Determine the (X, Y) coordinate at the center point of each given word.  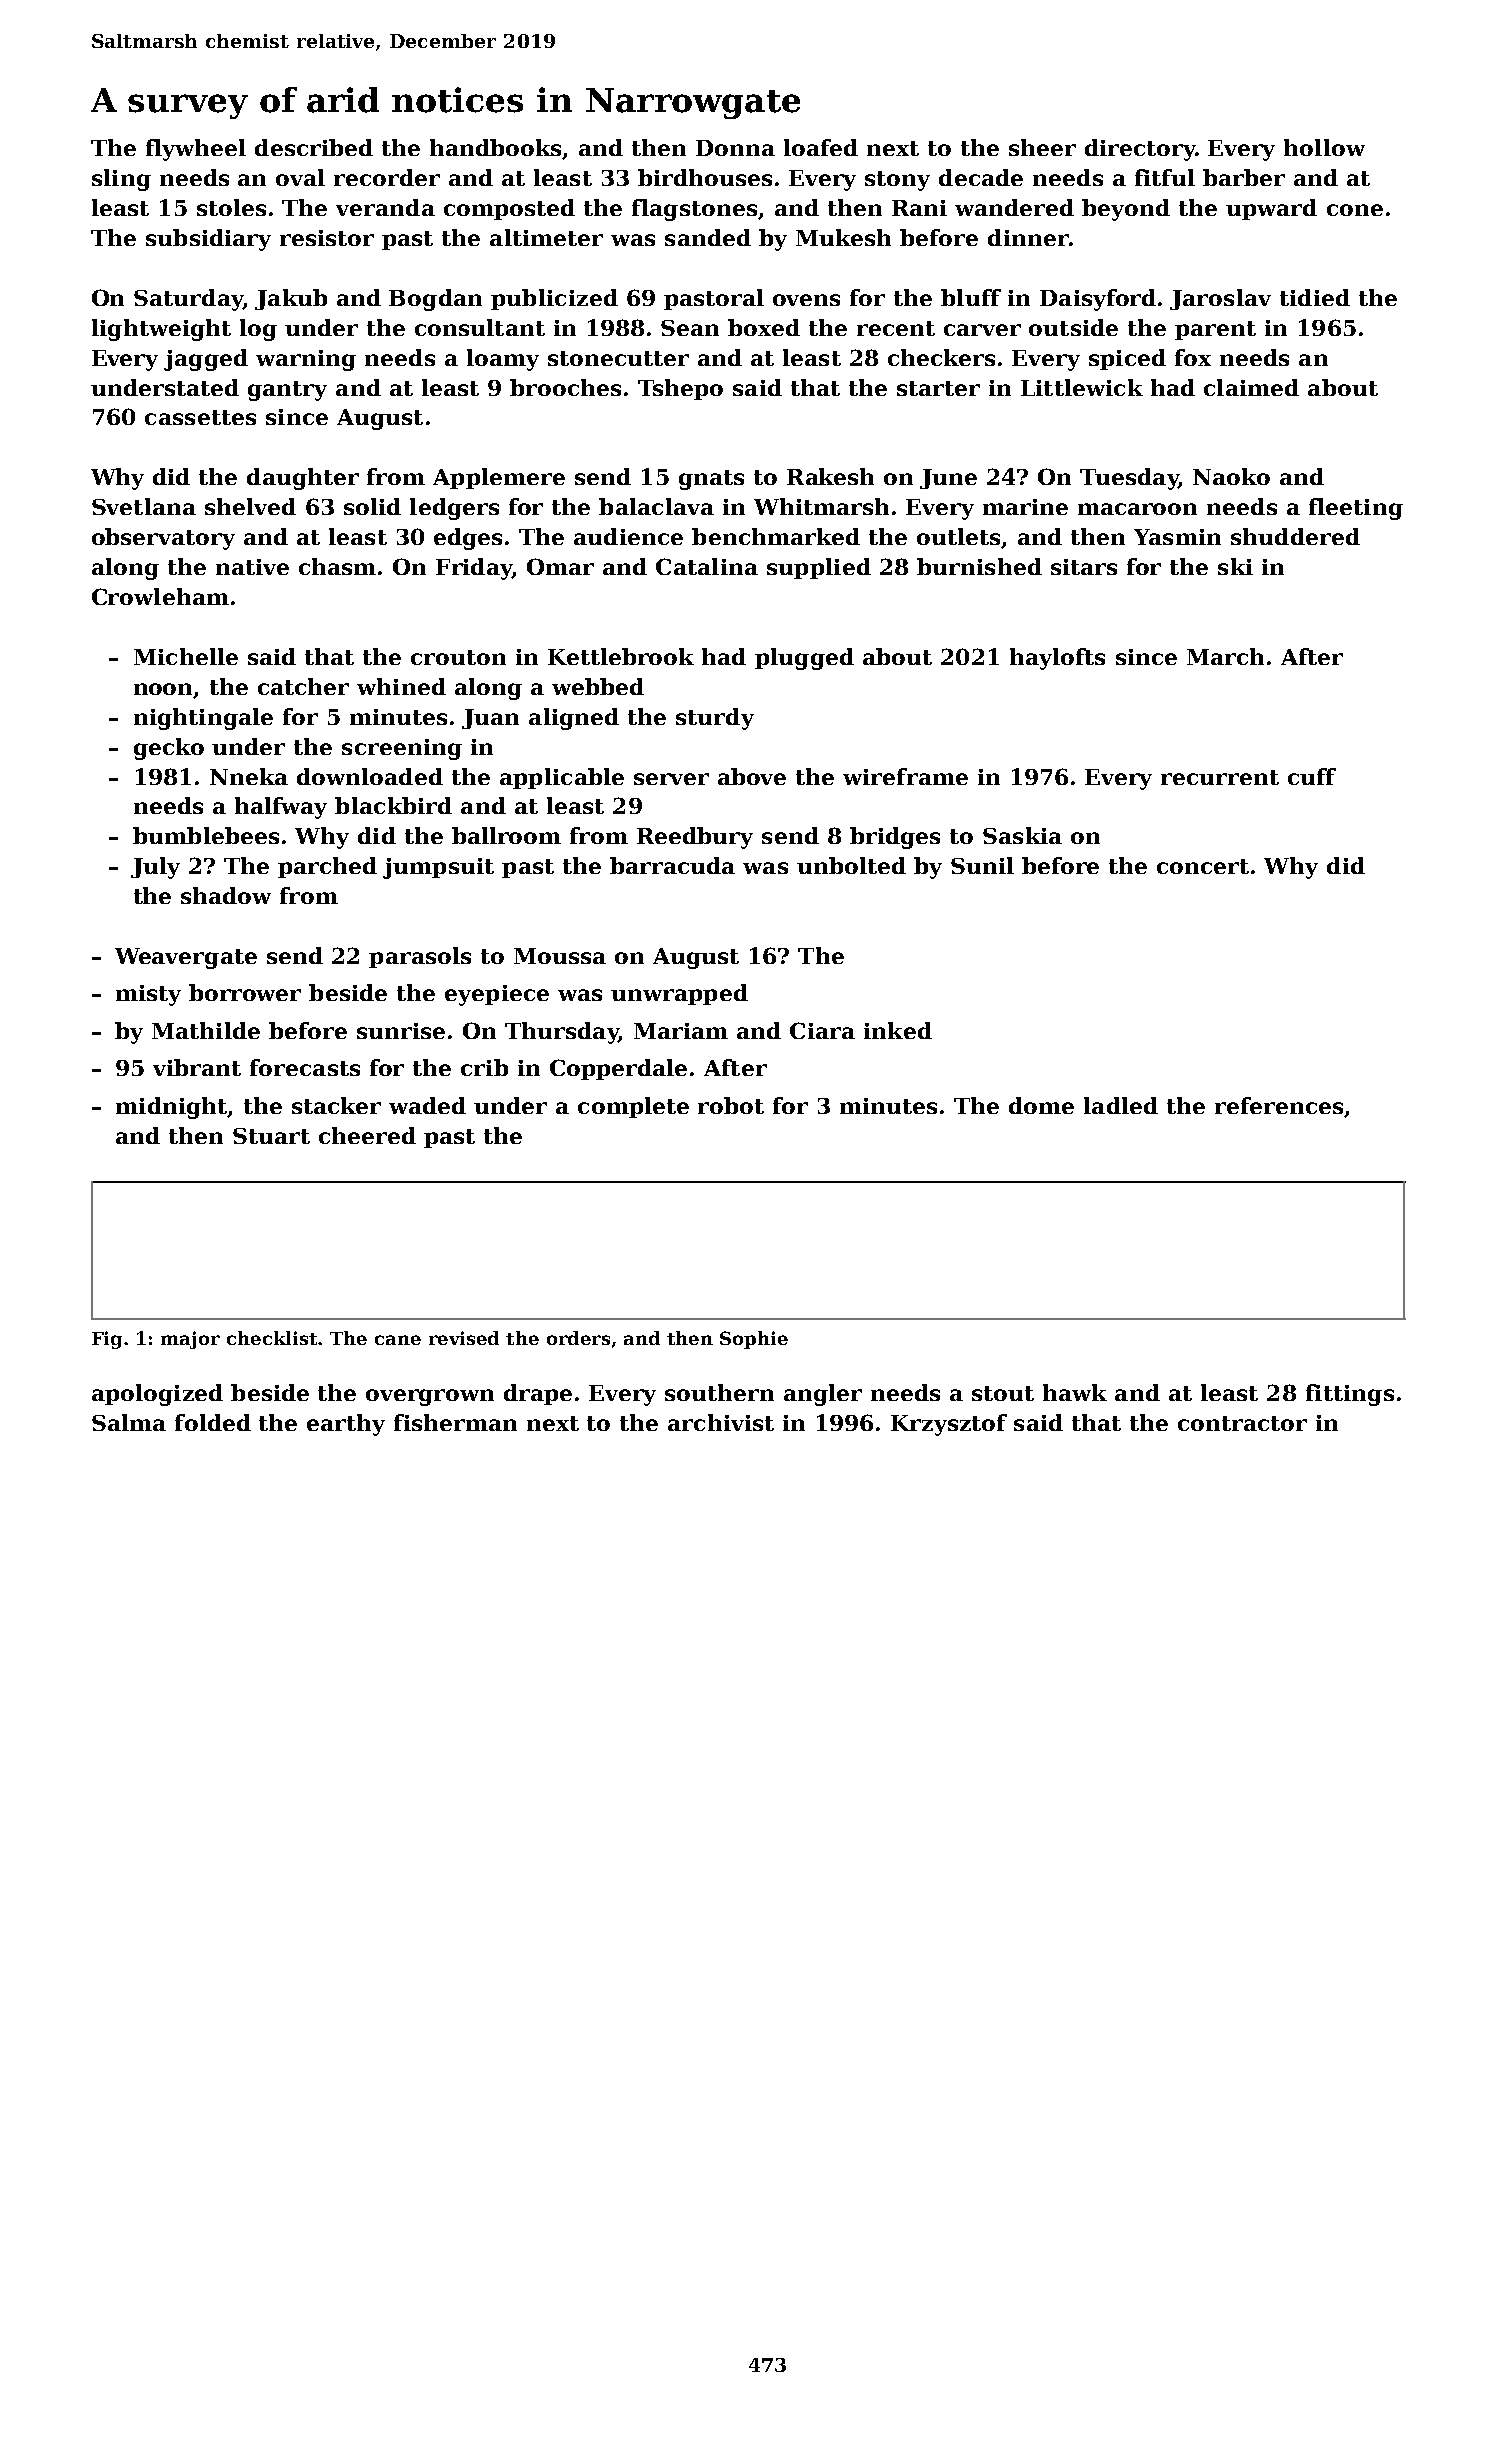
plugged (804, 659)
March (1225, 656)
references (1279, 1105)
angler (823, 1395)
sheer (1042, 147)
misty (148, 995)
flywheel (196, 150)
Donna (735, 148)
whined (401, 686)
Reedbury (695, 838)
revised (464, 1338)
